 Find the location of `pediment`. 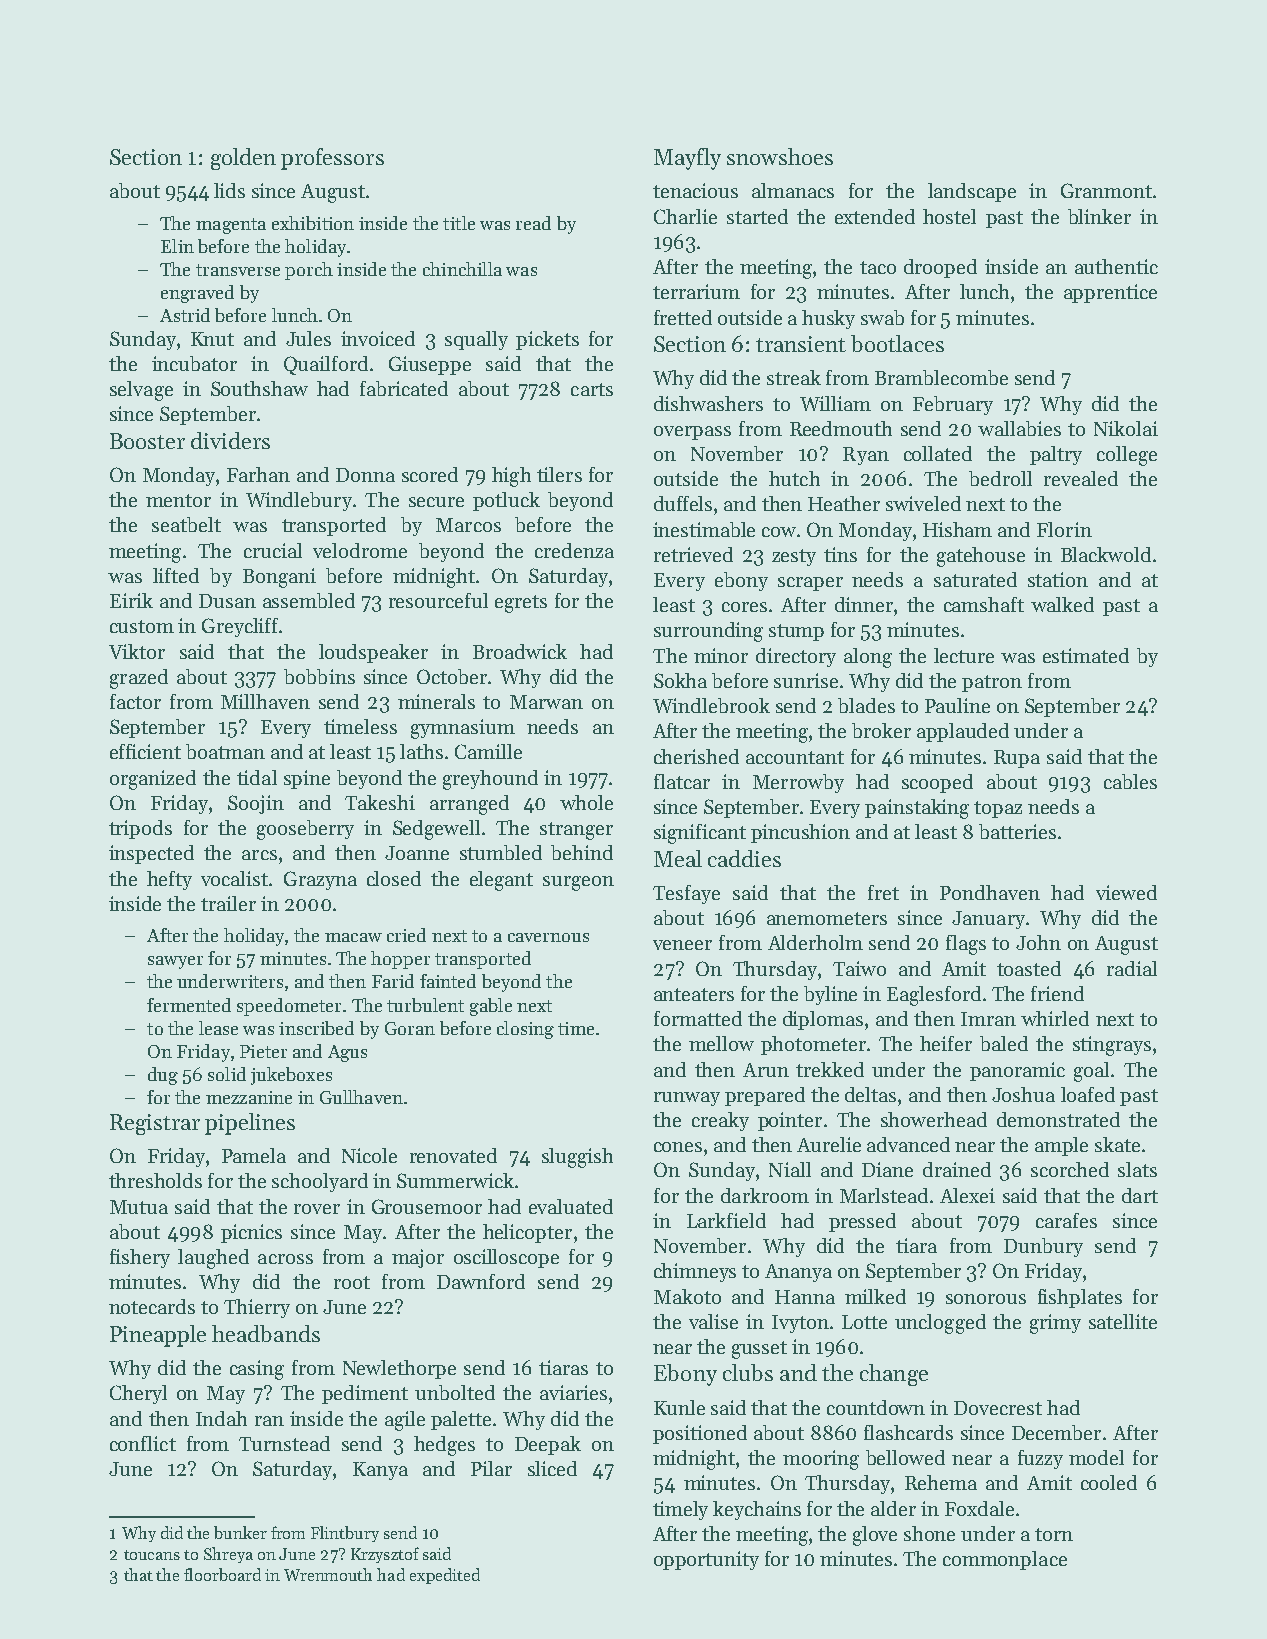

pediment is located at coordinates (365, 1394).
